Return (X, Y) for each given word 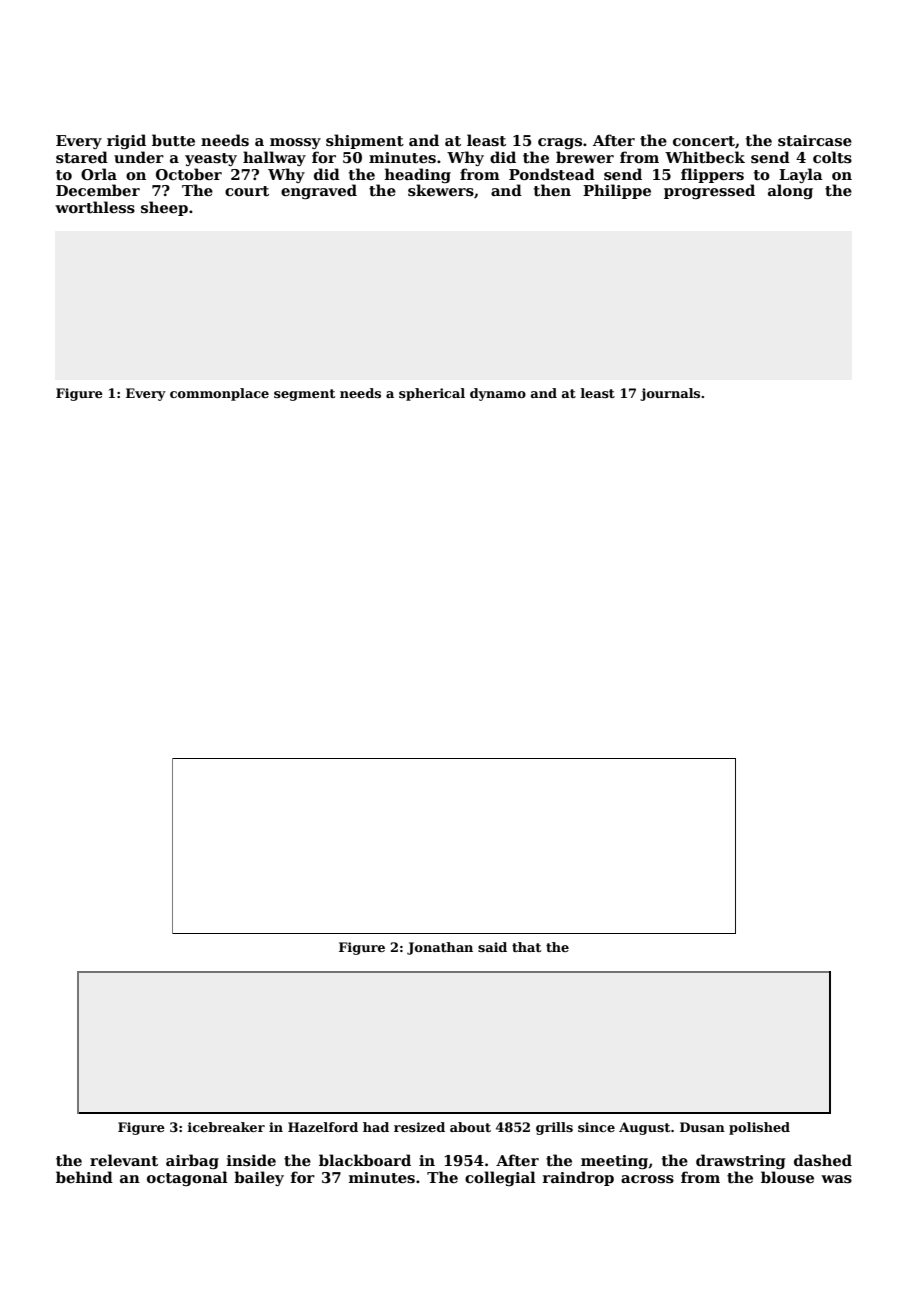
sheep (164, 208)
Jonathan (440, 948)
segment (304, 395)
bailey (259, 1178)
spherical (432, 394)
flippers (712, 175)
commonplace (219, 394)
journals (670, 394)
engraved (319, 191)
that (526, 947)
